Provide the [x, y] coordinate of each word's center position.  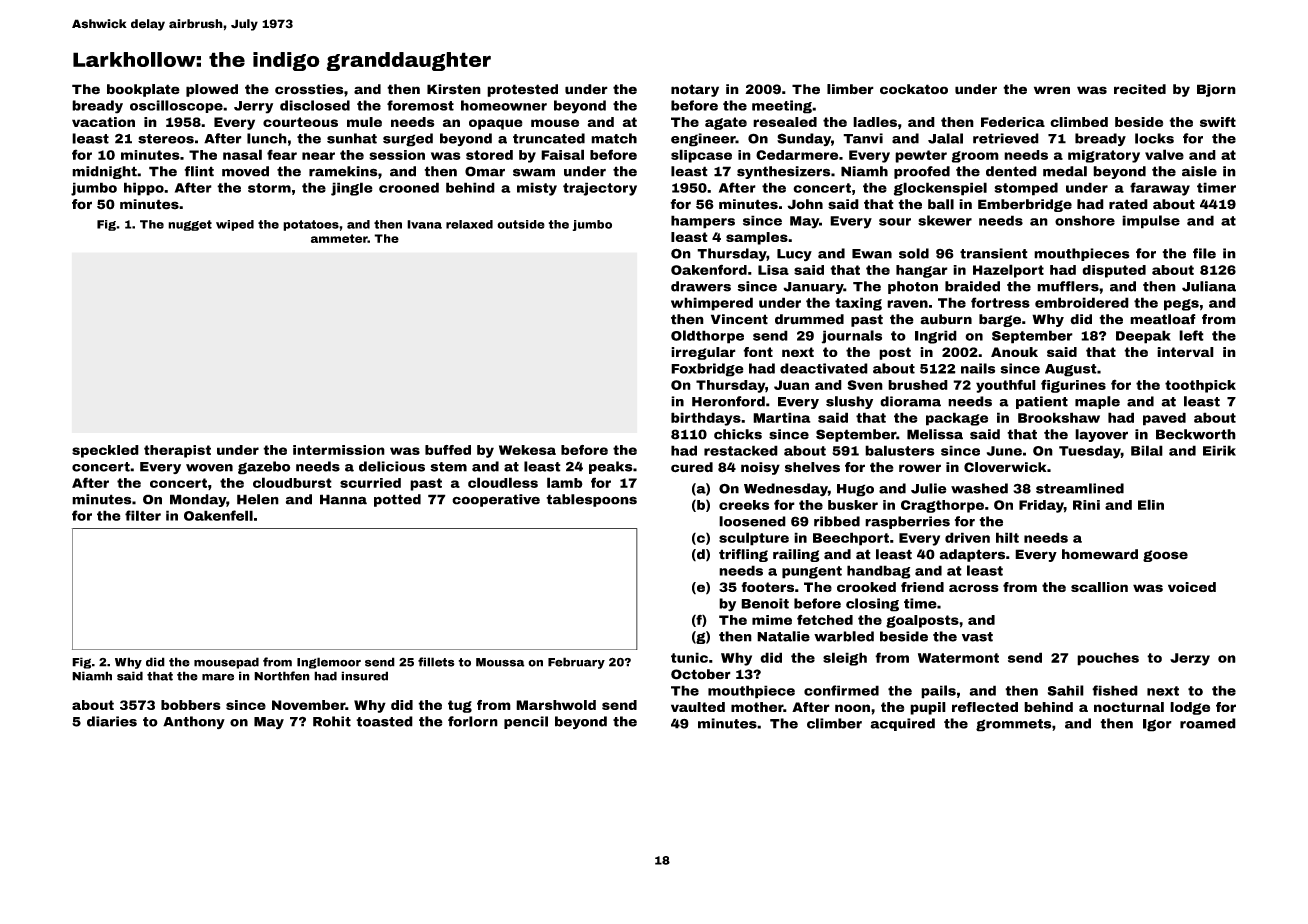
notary [695, 90]
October [701, 674]
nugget [190, 225]
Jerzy [1190, 659]
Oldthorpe [707, 337]
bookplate [143, 90]
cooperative [496, 500]
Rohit [332, 721]
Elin [1151, 504]
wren [1052, 90]
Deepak [1143, 337]
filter [143, 515]
